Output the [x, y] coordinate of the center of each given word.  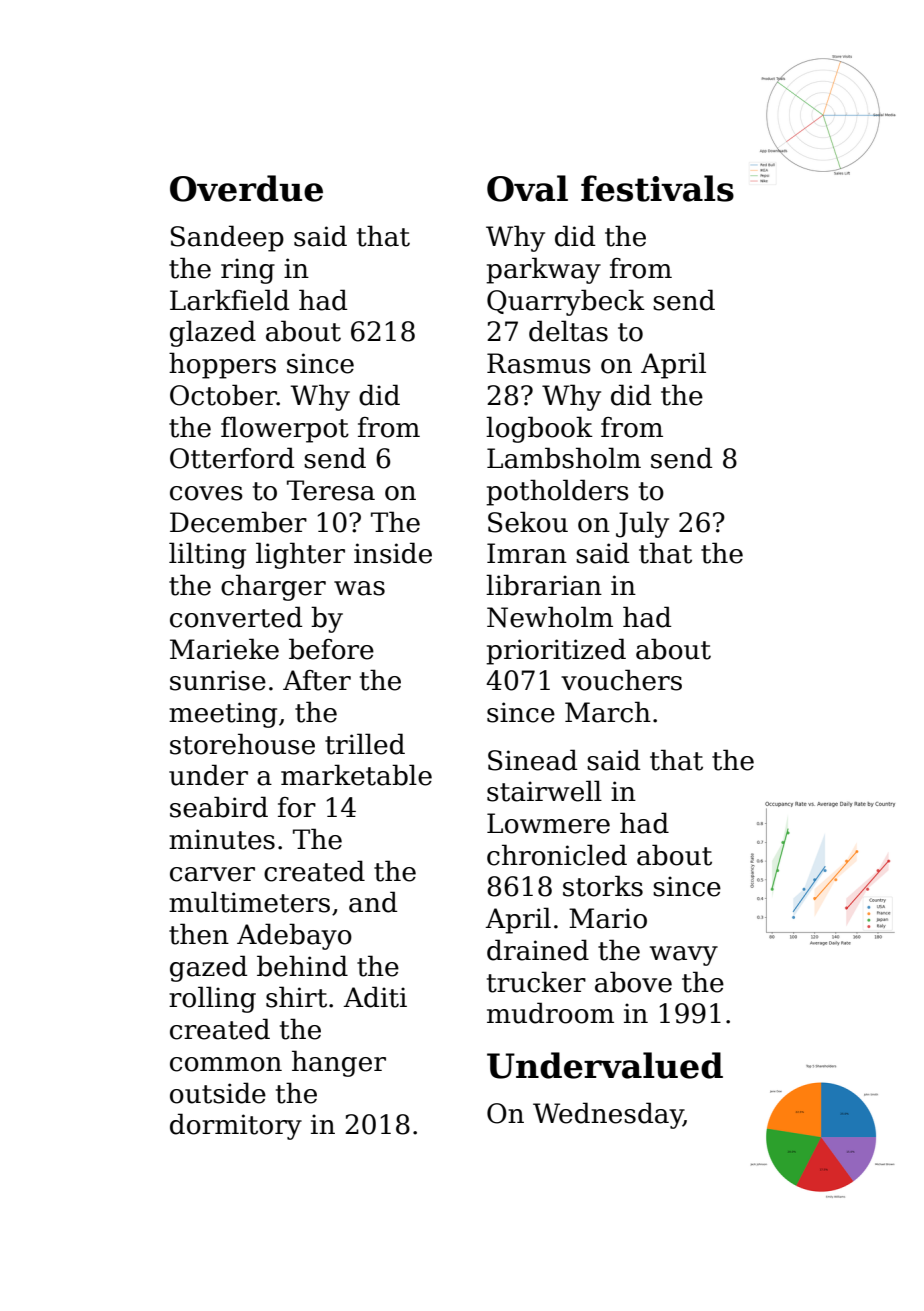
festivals [657, 188]
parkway [543, 270]
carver [212, 874]
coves [206, 493]
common [226, 1064]
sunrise [218, 680]
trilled [365, 744]
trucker [536, 982]
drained [538, 950]
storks [603, 886]
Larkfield [229, 300]
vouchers [621, 680]
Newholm [550, 617]
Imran [527, 553]
